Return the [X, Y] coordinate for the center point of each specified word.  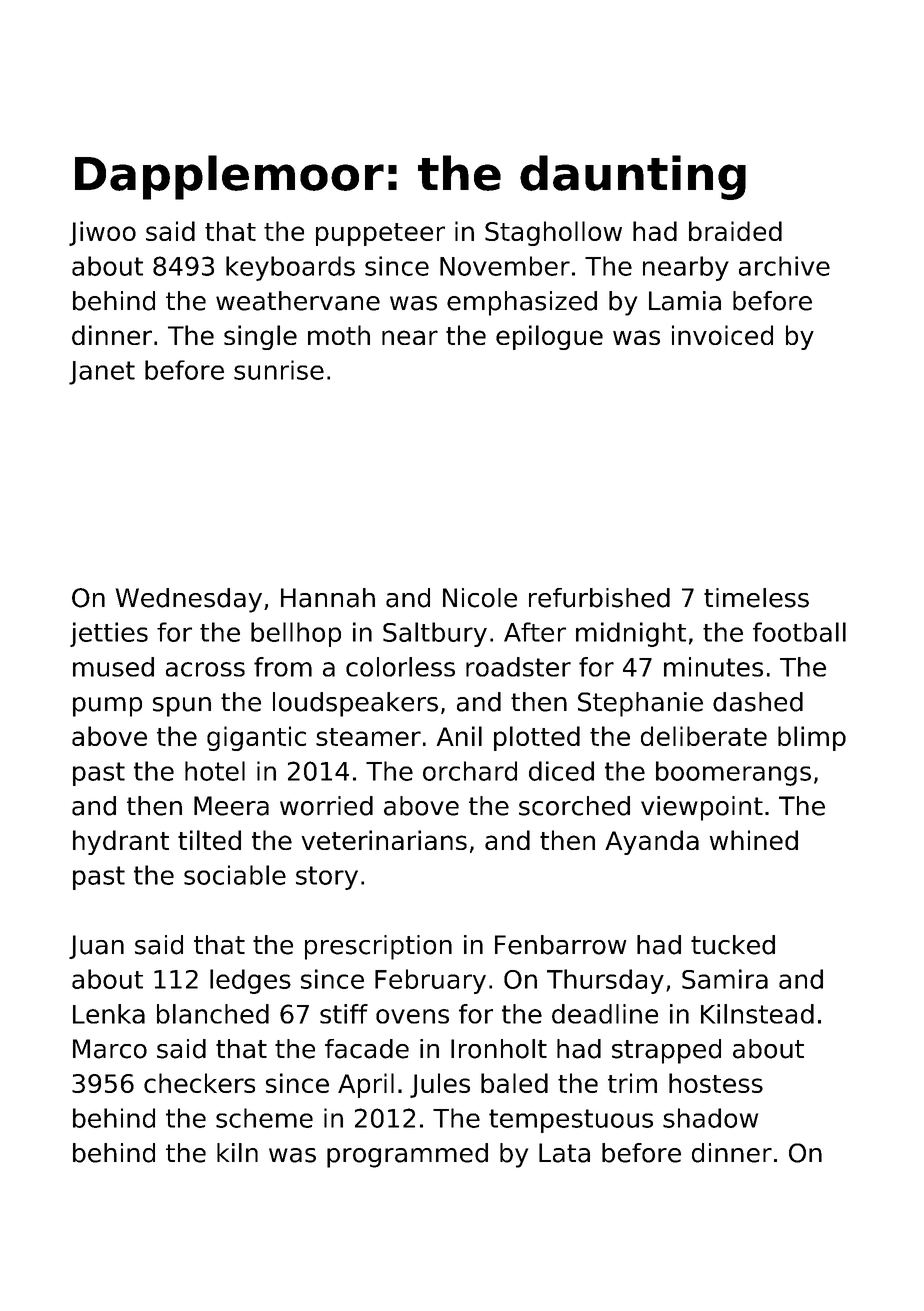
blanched [213, 1014]
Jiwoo [102, 233]
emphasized [522, 303]
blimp [812, 738]
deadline [605, 1014]
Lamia [685, 301]
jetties [109, 634]
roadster [518, 667]
